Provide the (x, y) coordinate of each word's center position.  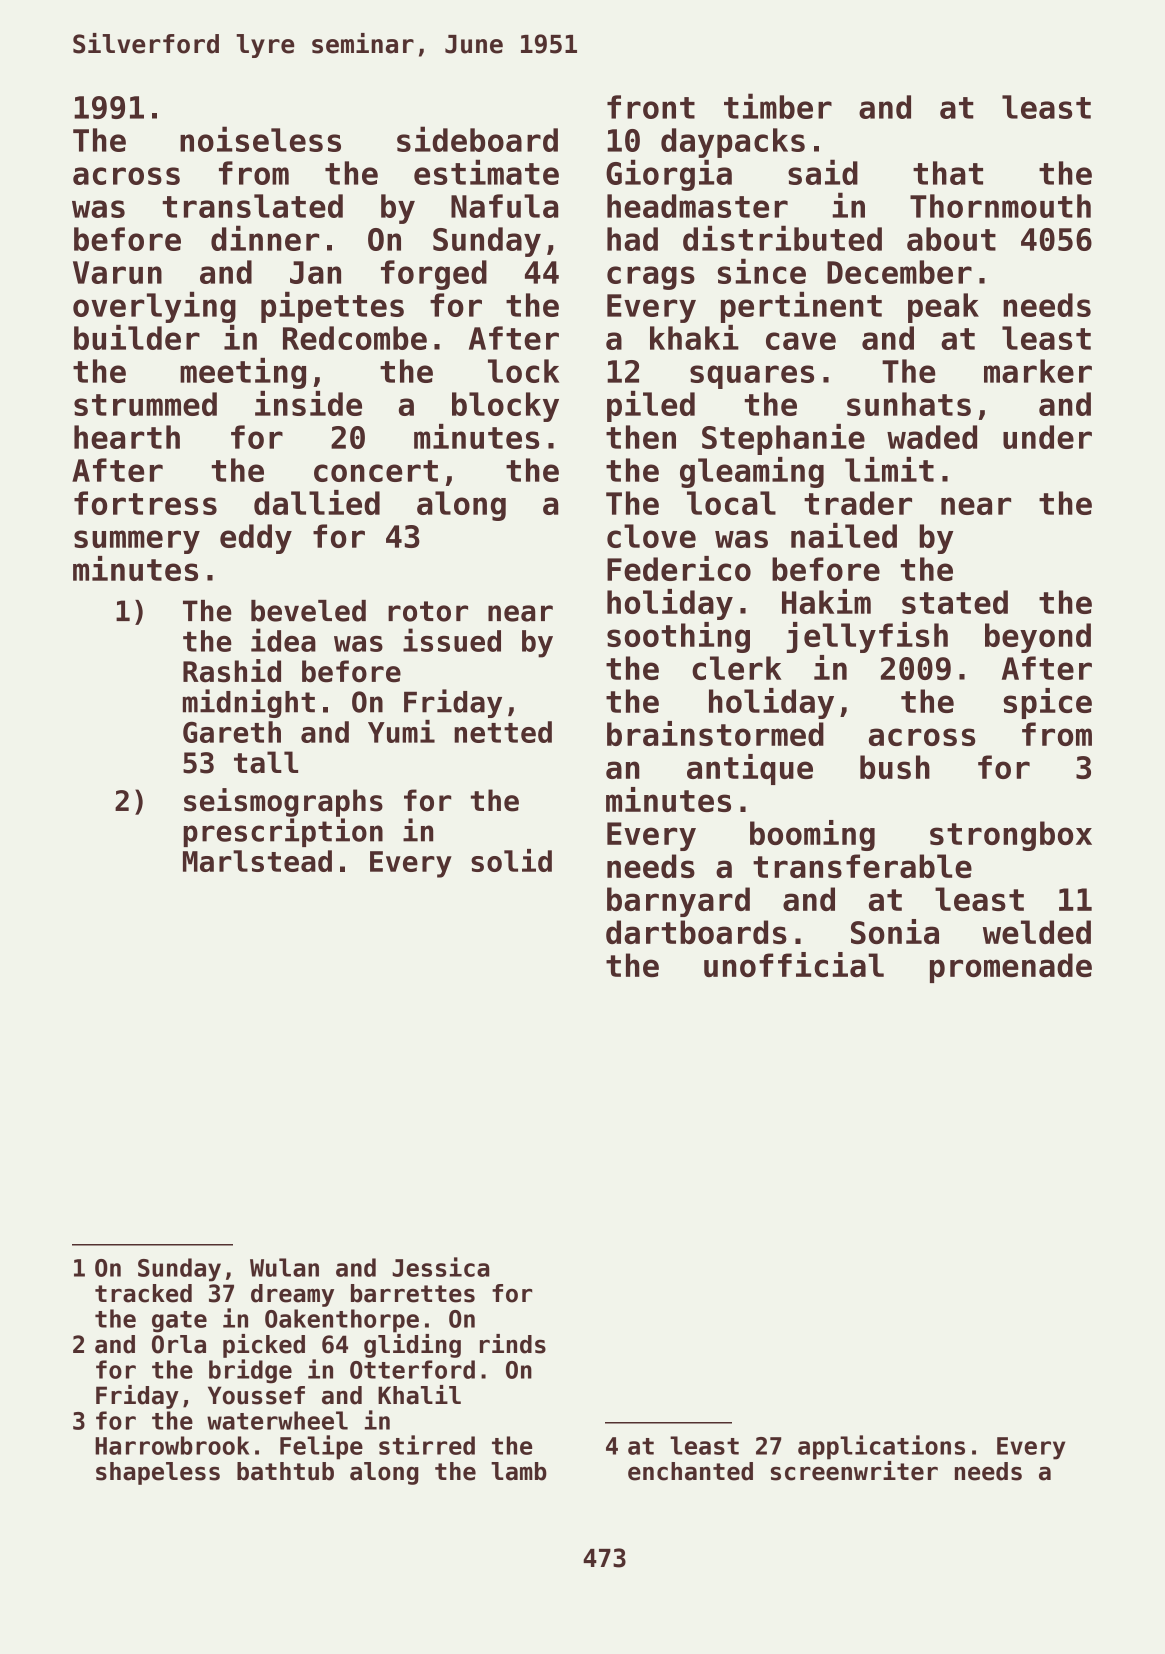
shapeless (158, 1473)
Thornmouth (1000, 206)
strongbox (1011, 836)
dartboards (696, 932)
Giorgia (669, 175)
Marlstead (257, 861)
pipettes (332, 307)
